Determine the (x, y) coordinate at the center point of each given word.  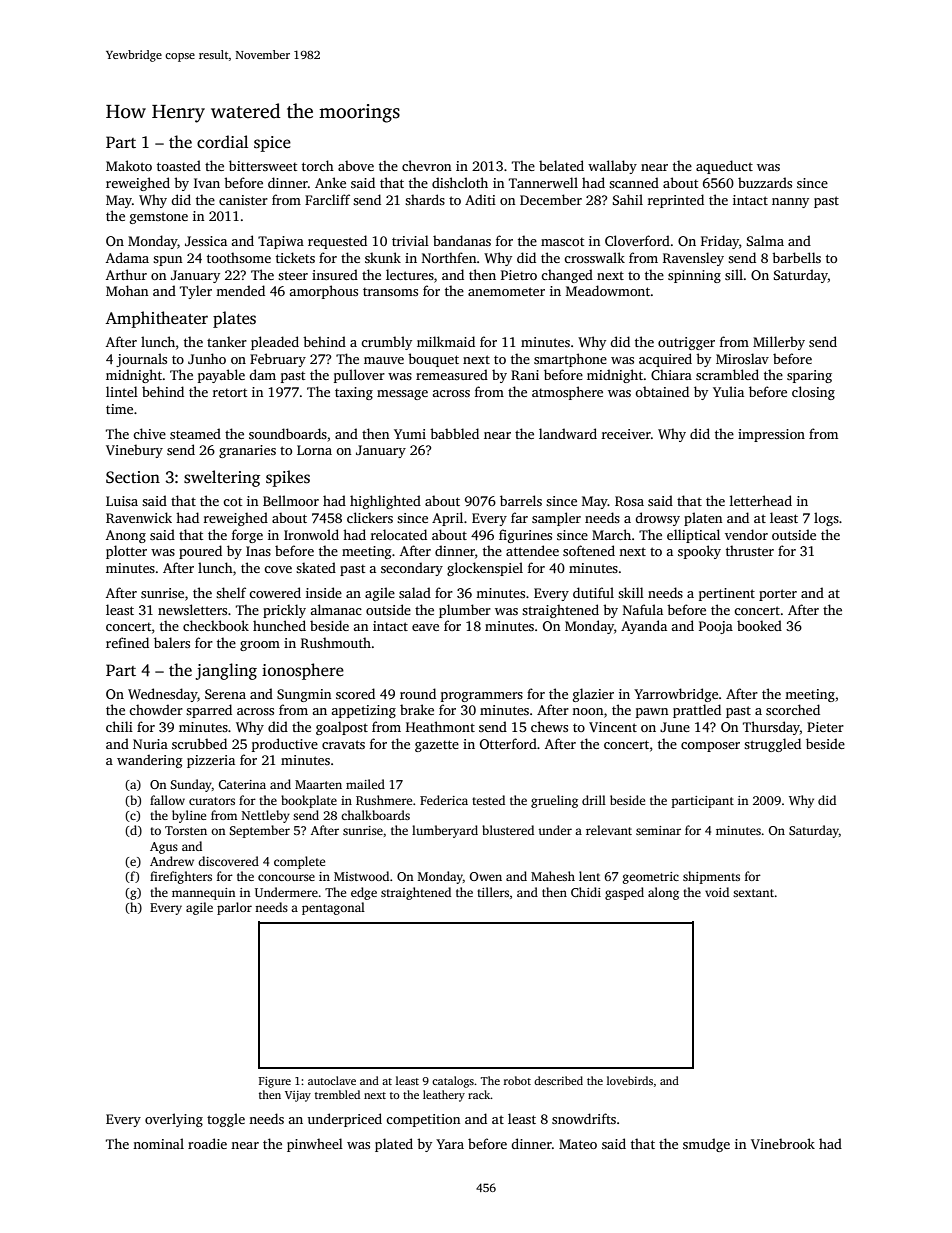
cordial (222, 142)
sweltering (222, 478)
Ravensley (693, 259)
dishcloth (460, 182)
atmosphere (567, 393)
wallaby (612, 167)
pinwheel (315, 1145)
